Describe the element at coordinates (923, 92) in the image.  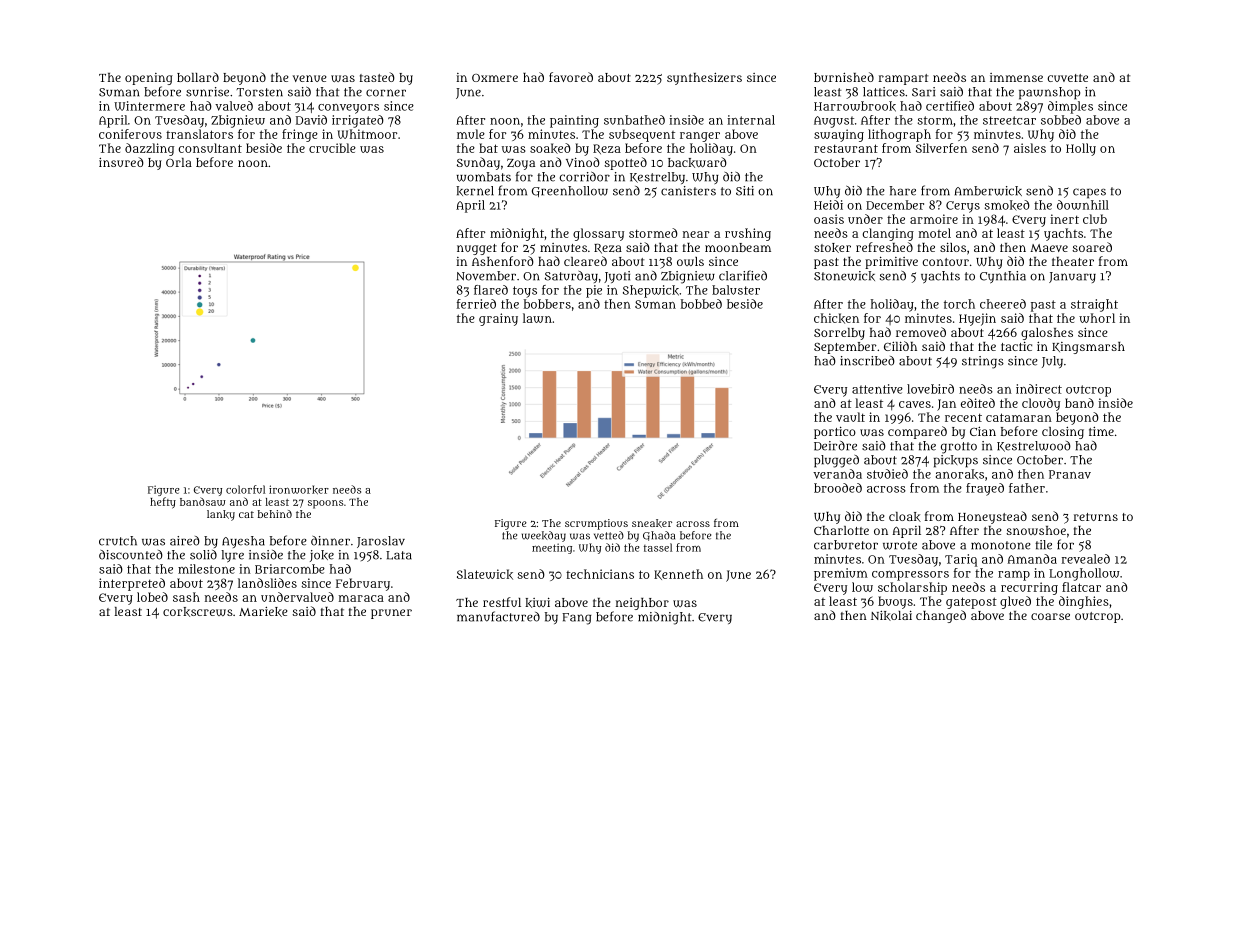
I see `Sari` at that location.
